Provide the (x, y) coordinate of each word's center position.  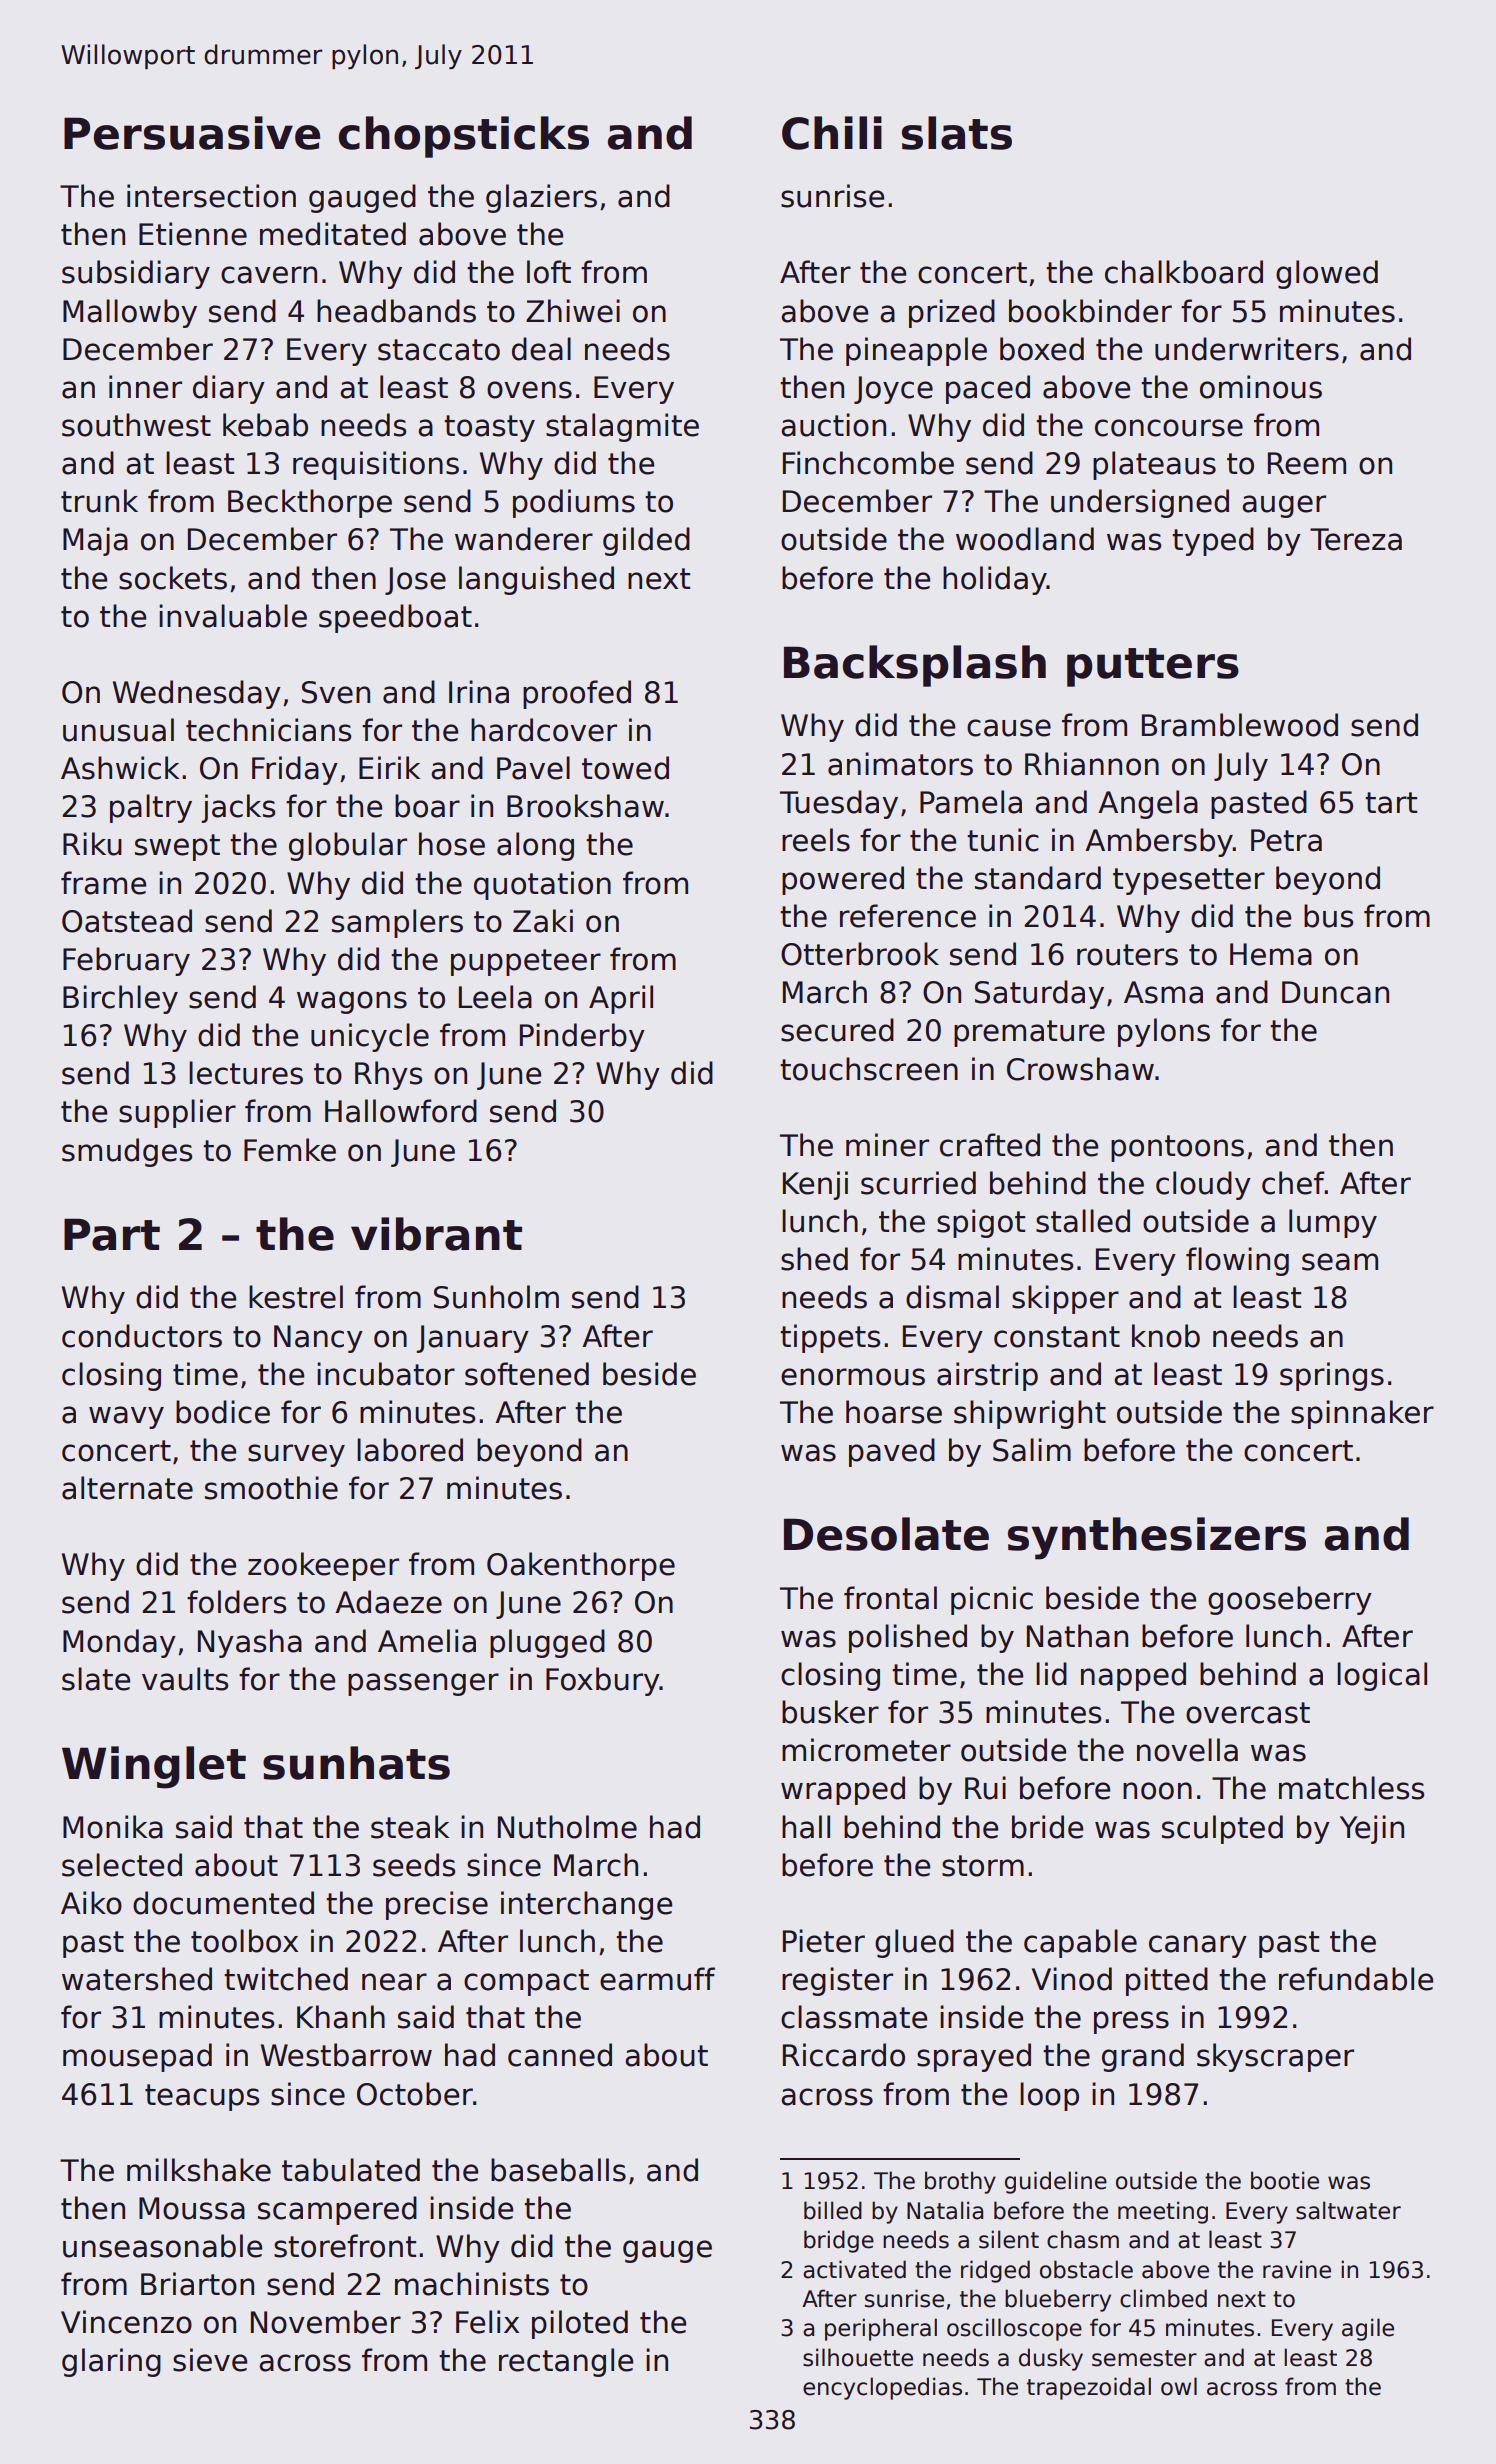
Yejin (1372, 1829)
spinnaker (1362, 1414)
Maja (95, 541)
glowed (1327, 274)
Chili (832, 133)
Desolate (886, 1534)
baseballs (558, 2170)
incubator (386, 1374)
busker (830, 1712)
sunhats (356, 1763)
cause (1009, 728)
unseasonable (162, 2246)
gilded (646, 541)
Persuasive (192, 133)
